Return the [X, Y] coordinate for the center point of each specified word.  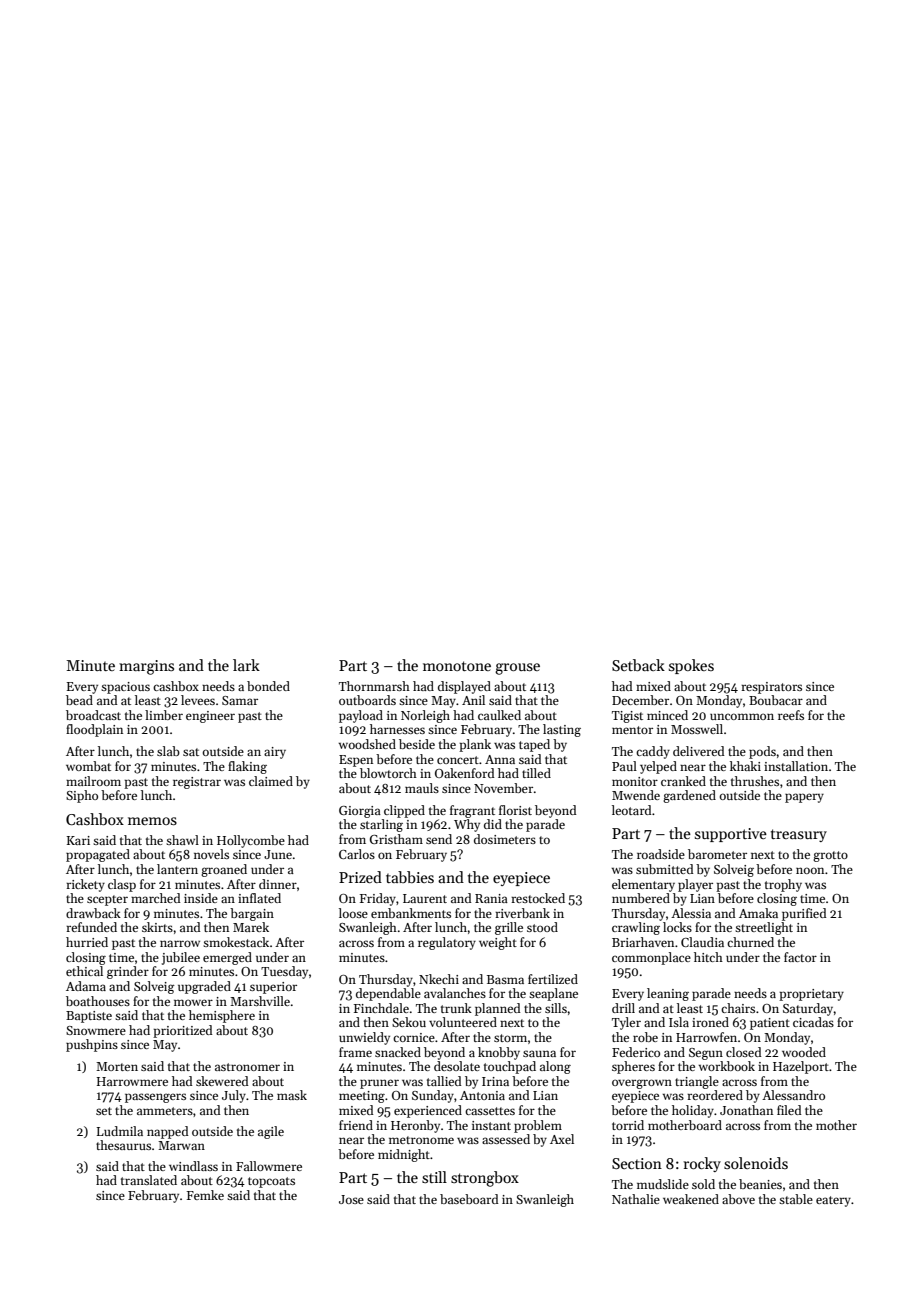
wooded [804, 1052]
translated [149, 1180]
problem [538, 1126]
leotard [632, 810]
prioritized [183, 1031]
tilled [536, 773]
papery [804, 798]
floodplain [94, 730]
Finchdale [381, 1008]
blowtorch [388, 773]
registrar [197, 783]
